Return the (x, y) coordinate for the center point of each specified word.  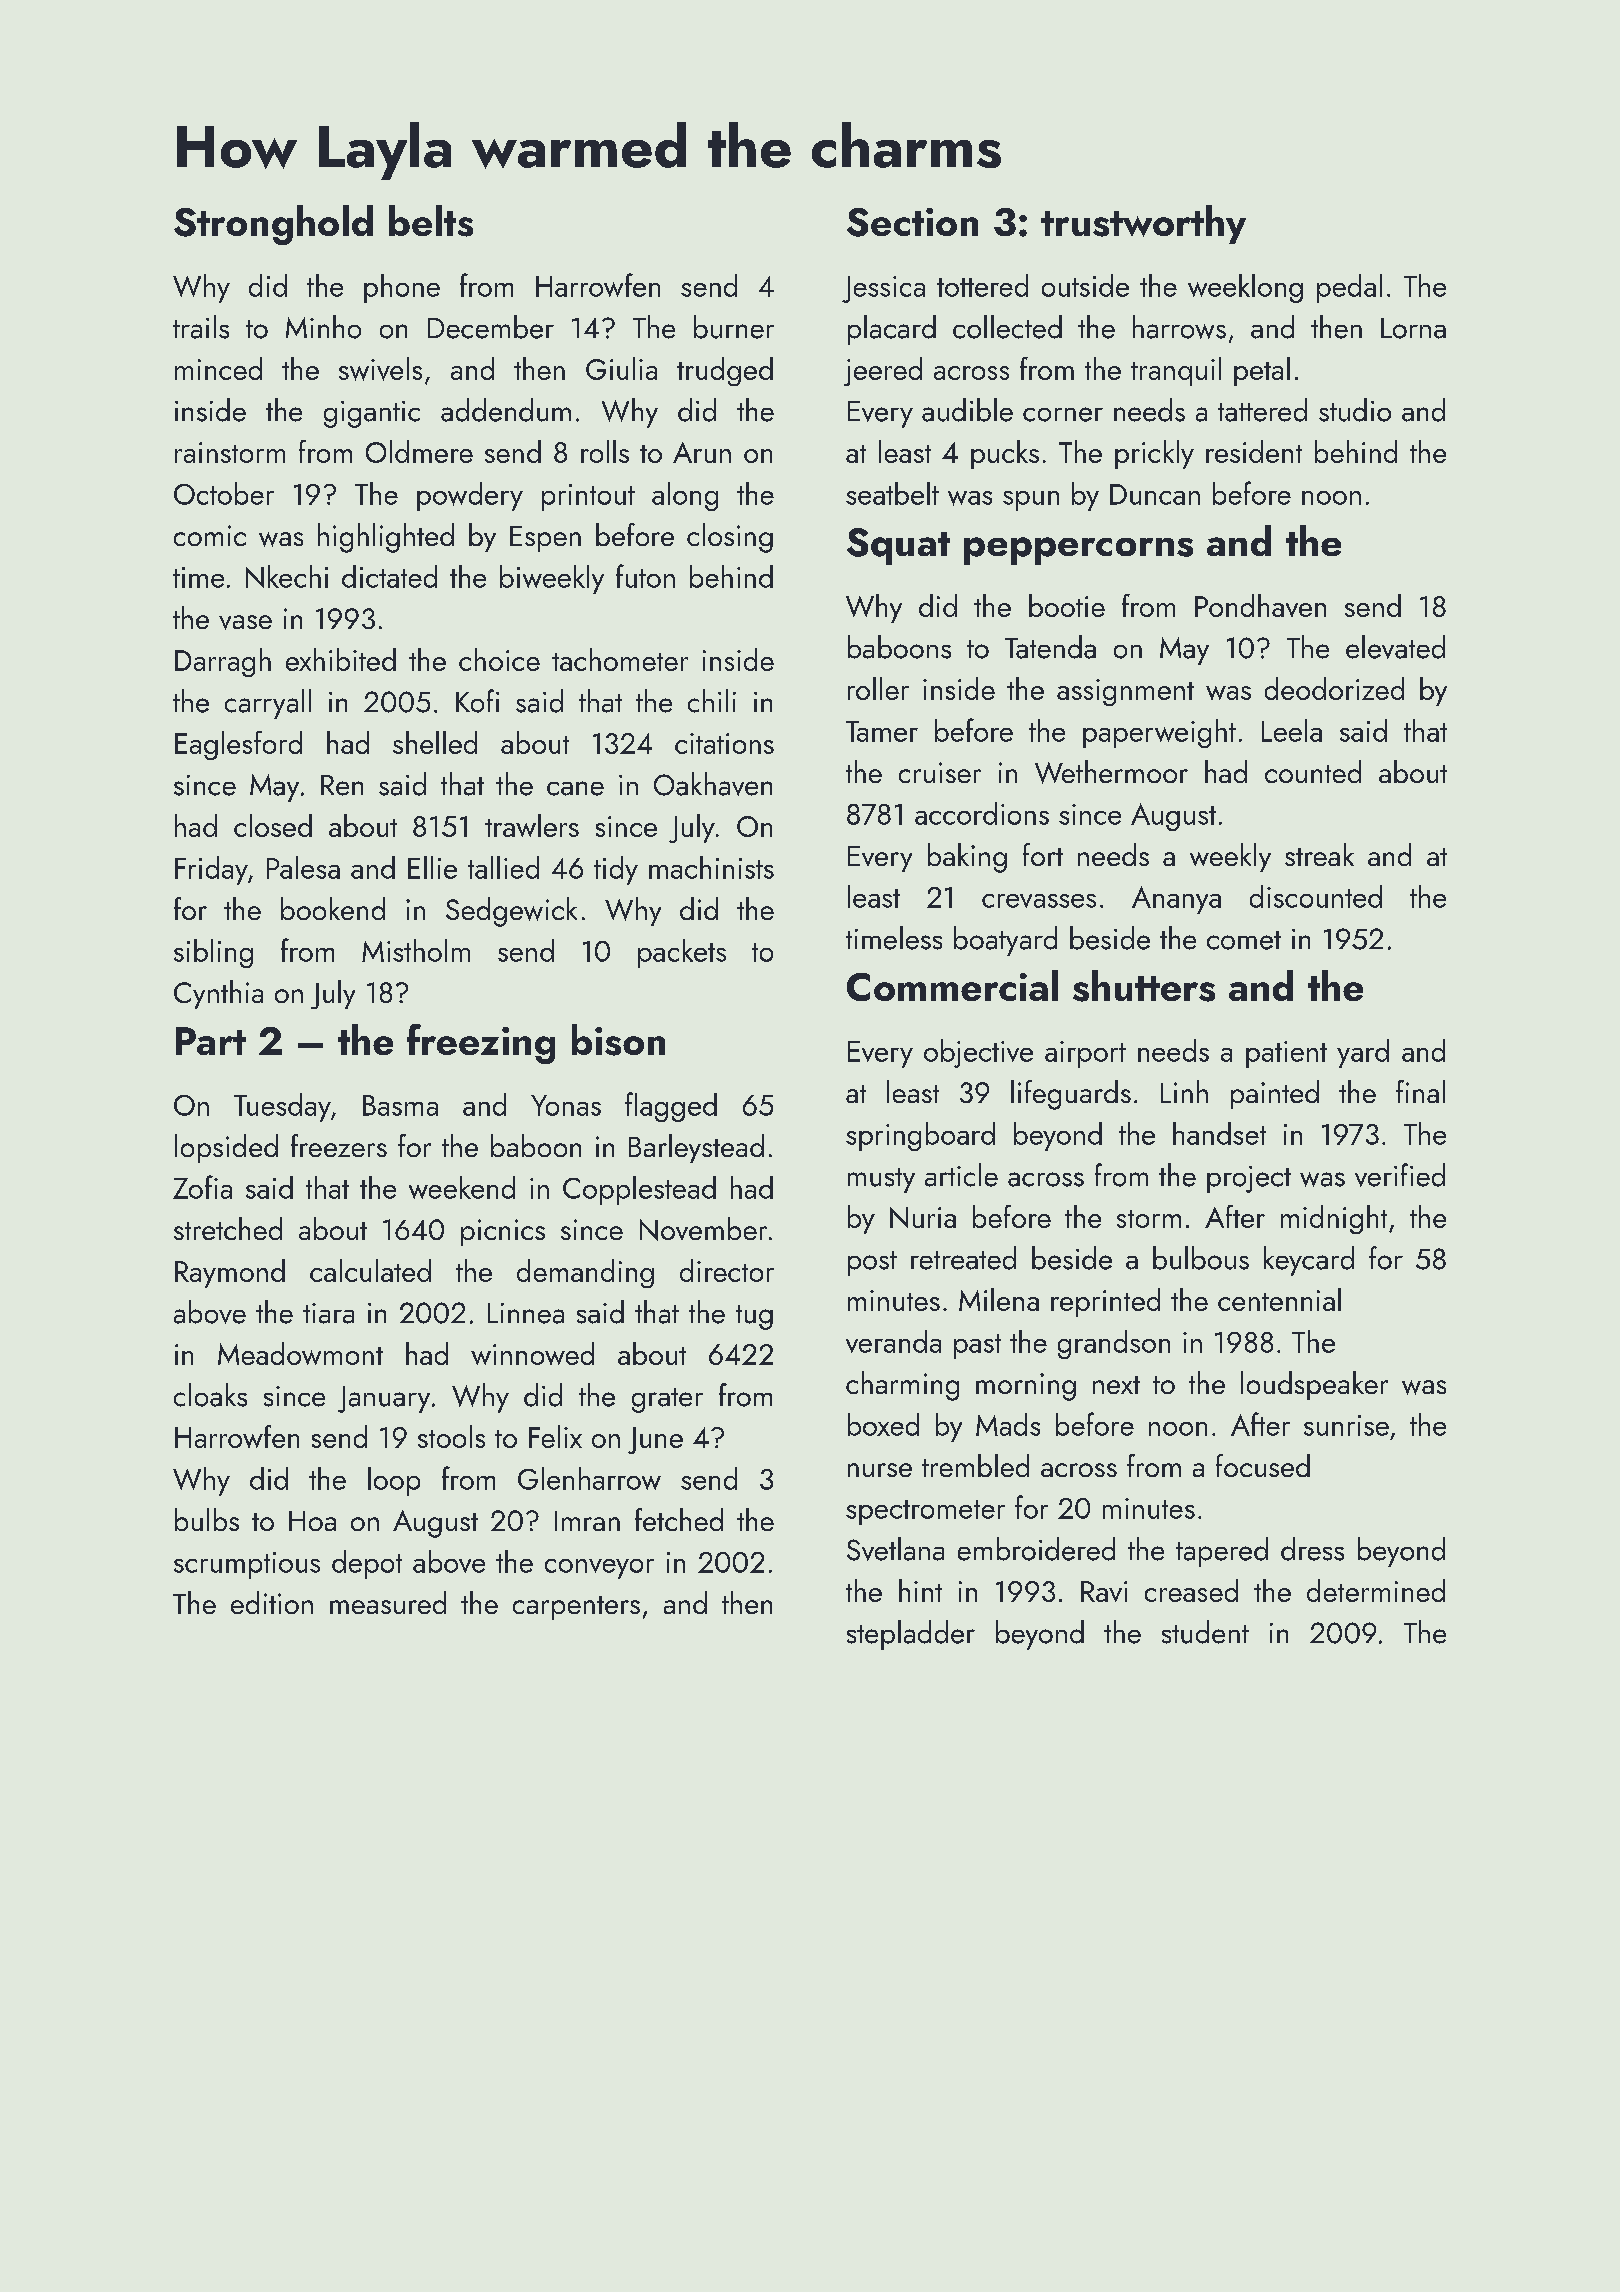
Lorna (1413, 328)
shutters (1144, 986)
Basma (400, 1105)
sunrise (1346, 1425)
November (703, 1229)
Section (912, 222)
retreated (963, 1258)
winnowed (532, 1353)
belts (431, 221)
